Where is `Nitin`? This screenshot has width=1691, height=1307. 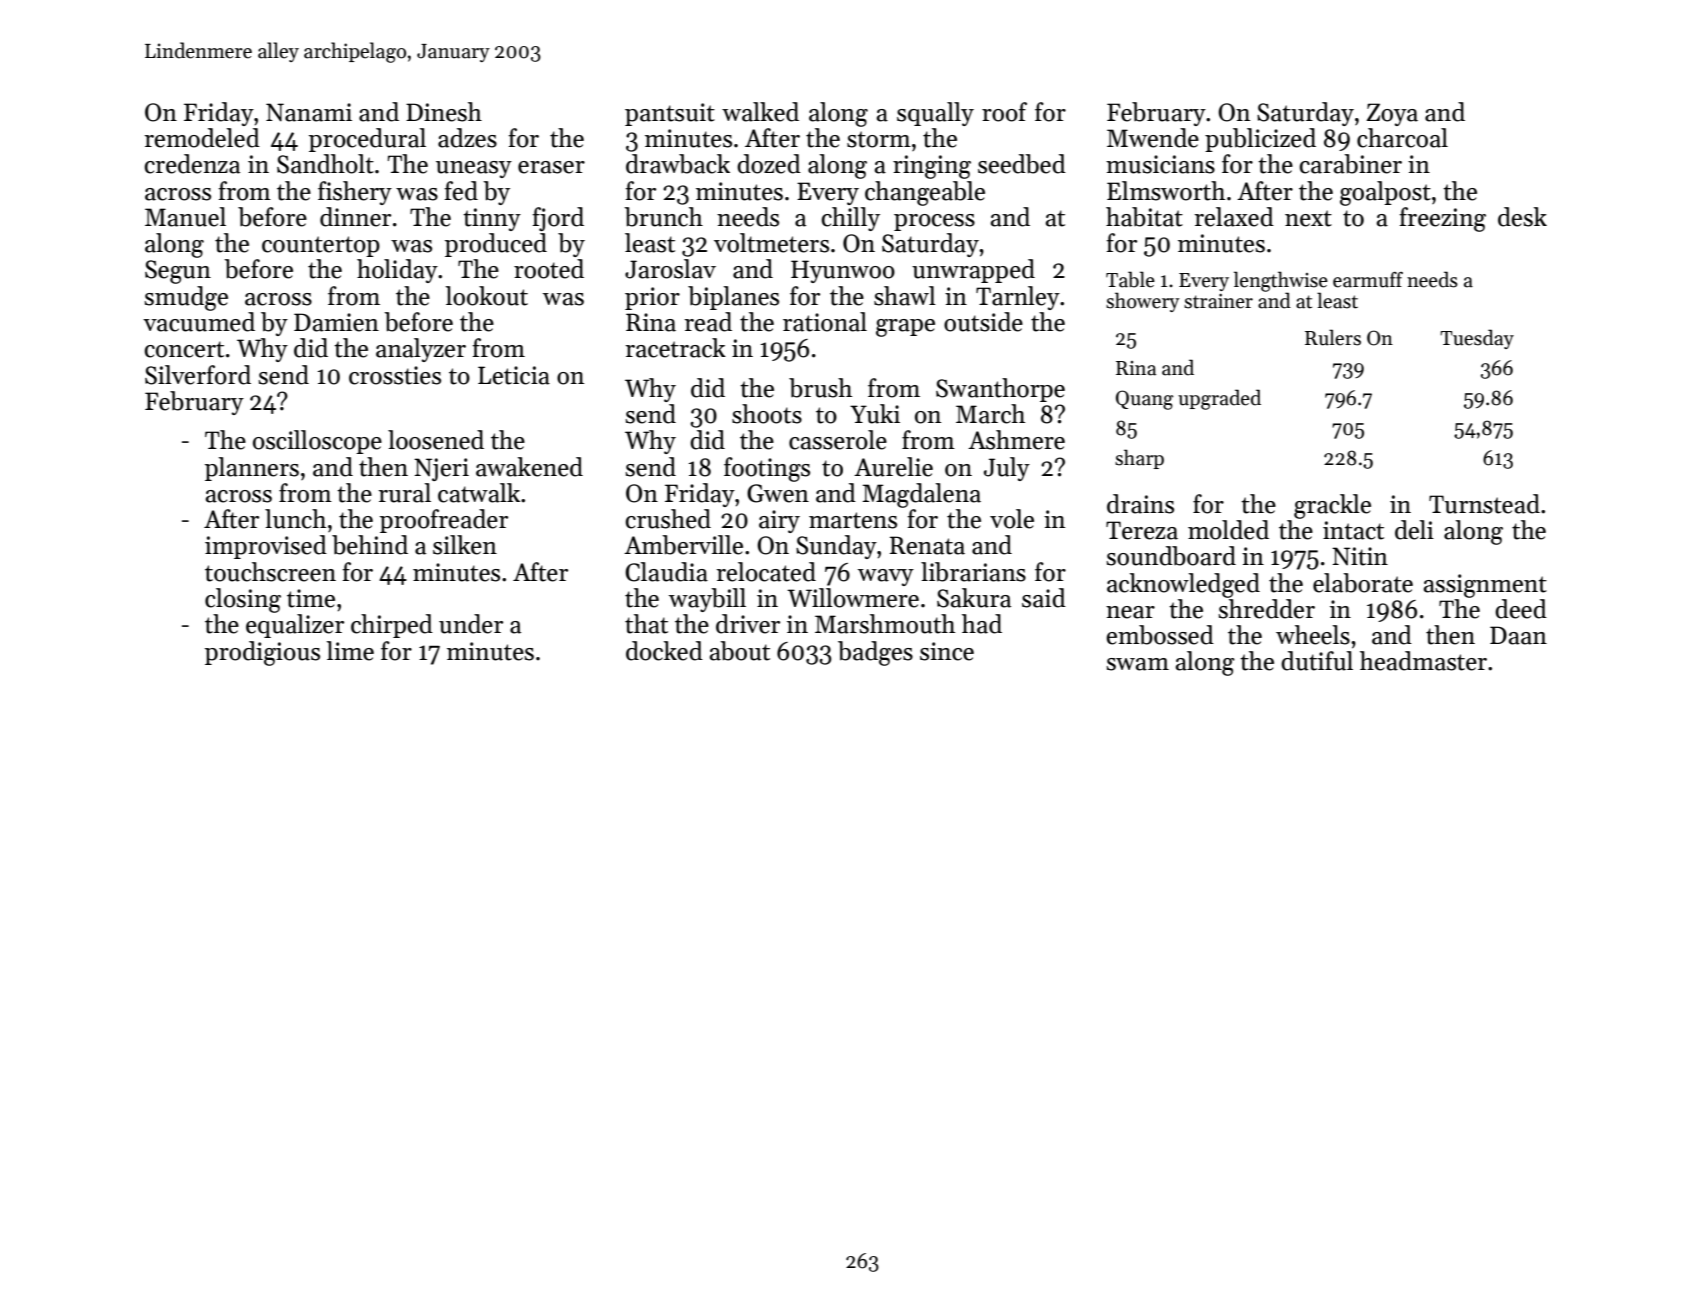 Nitin is located at coordinates (1360, 556).
